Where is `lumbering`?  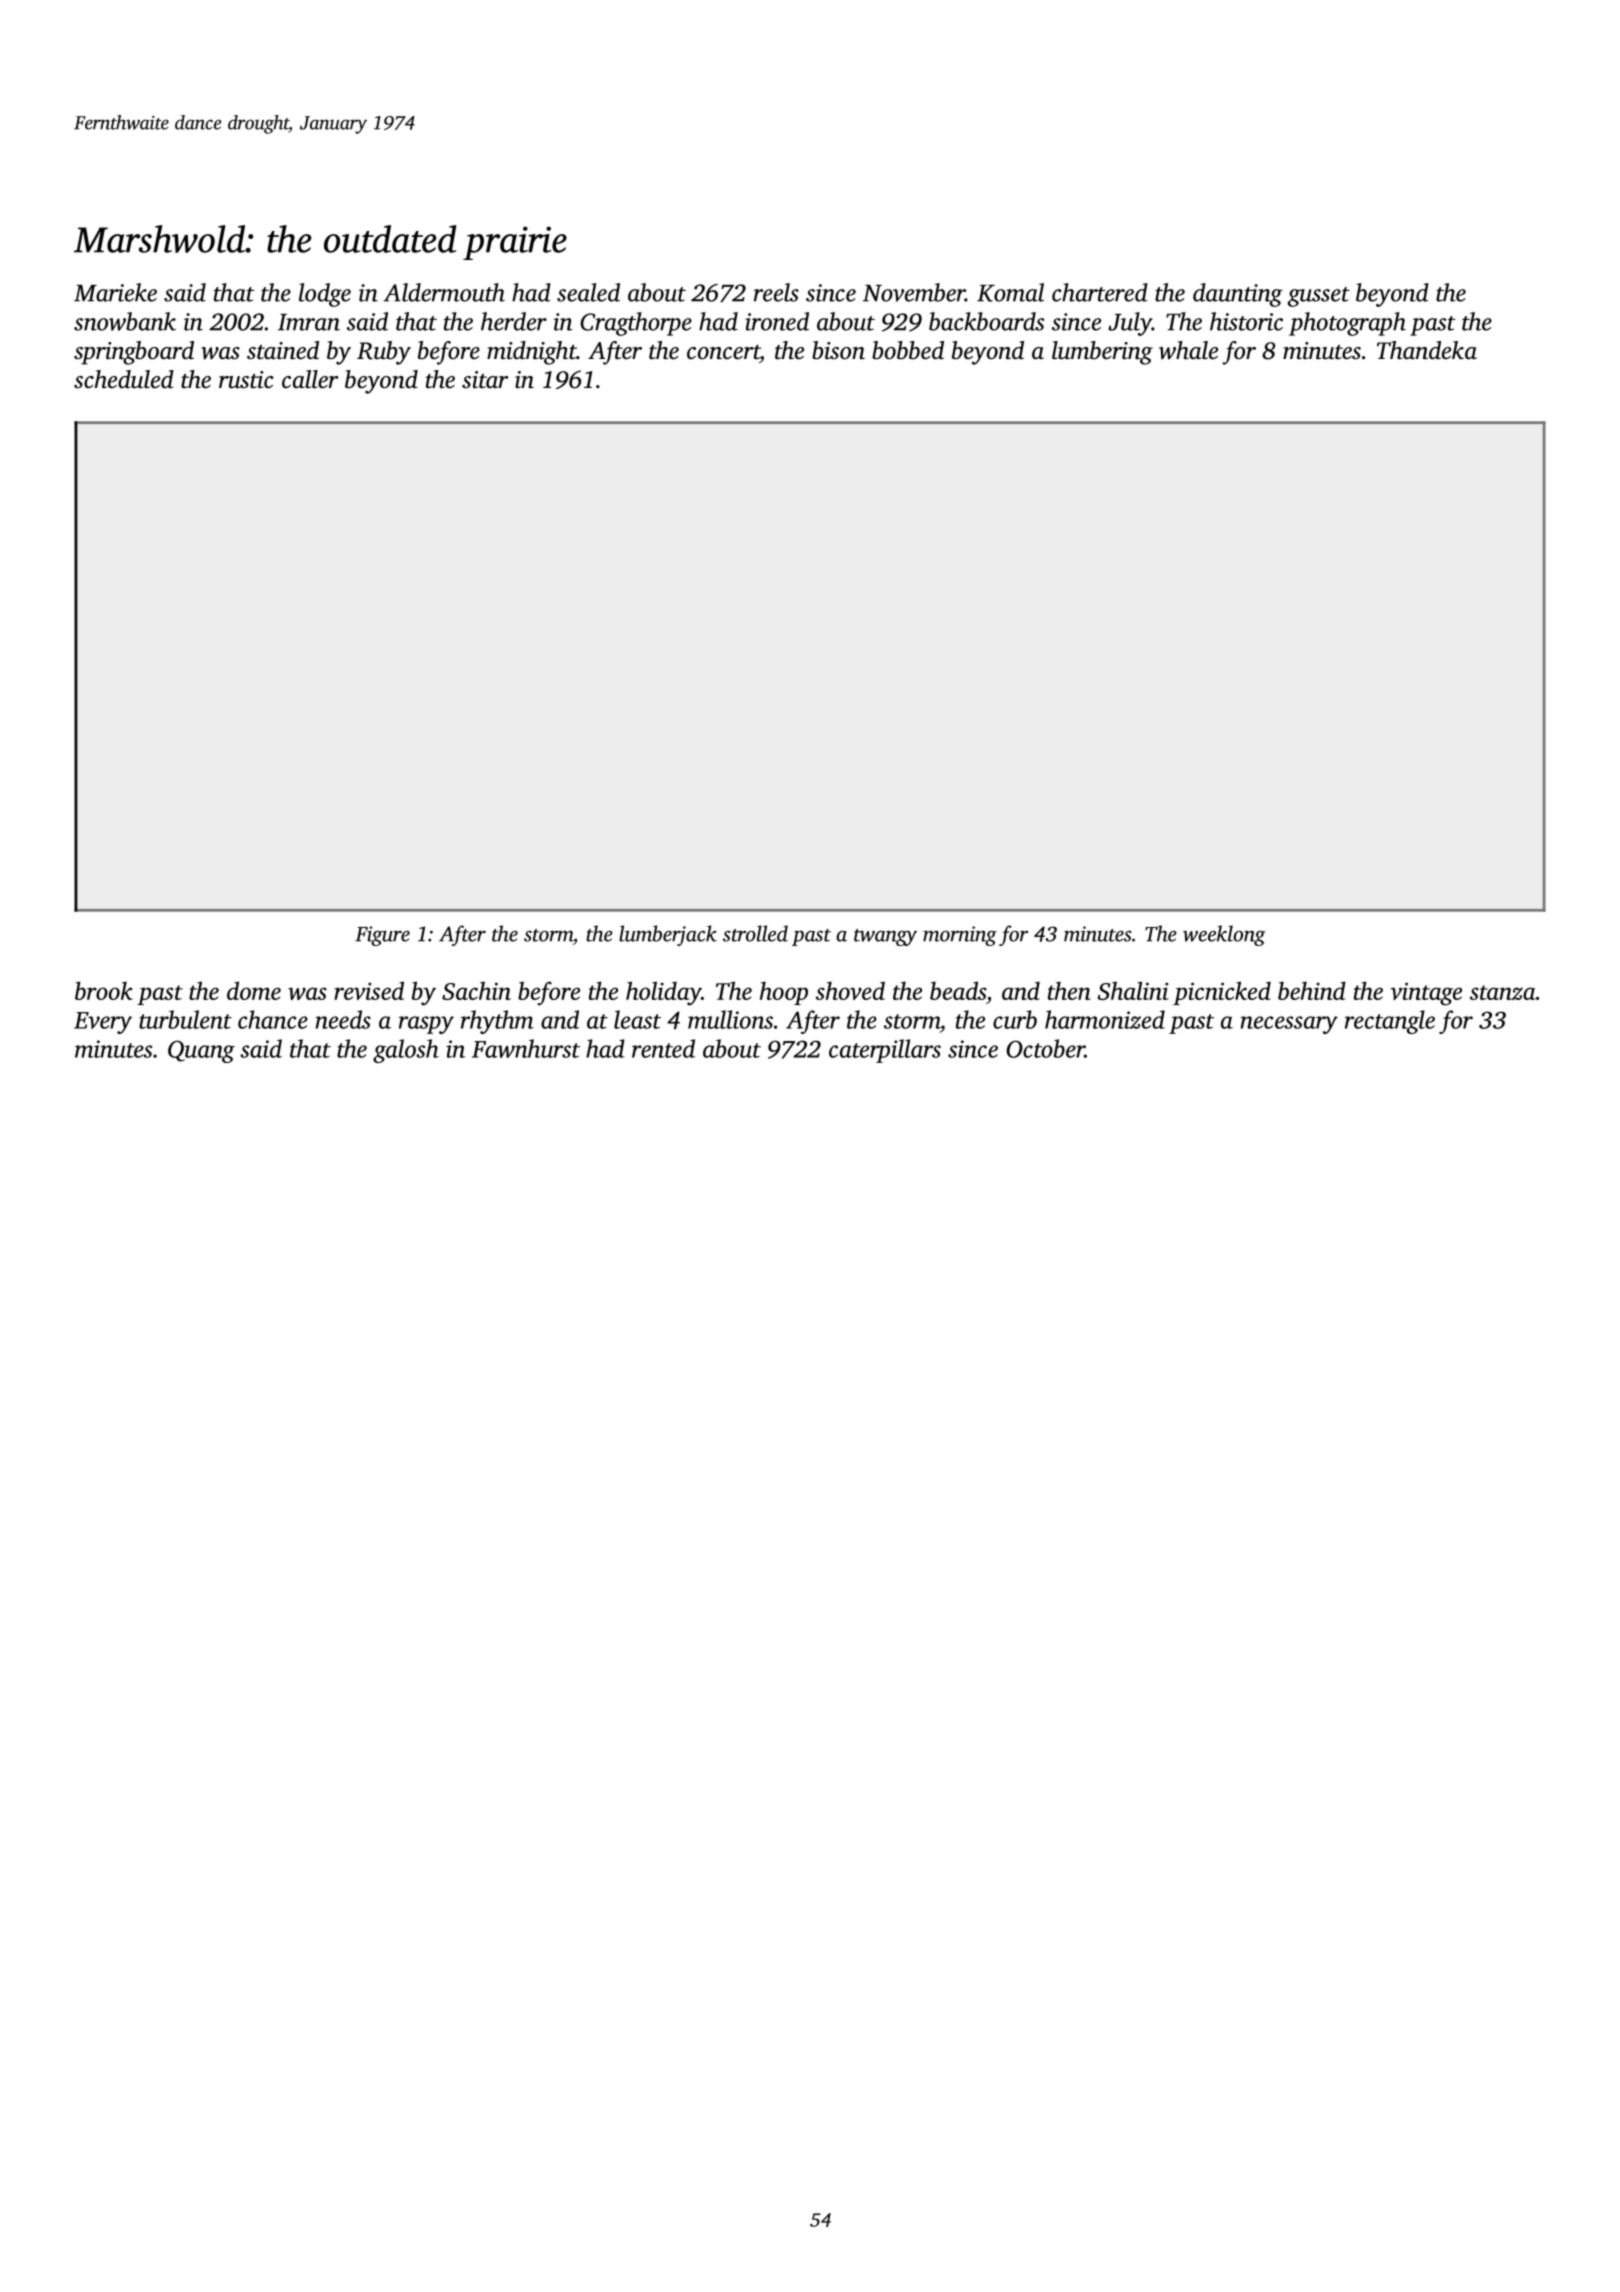
lumbering is located at coordinates (1102, 353).
